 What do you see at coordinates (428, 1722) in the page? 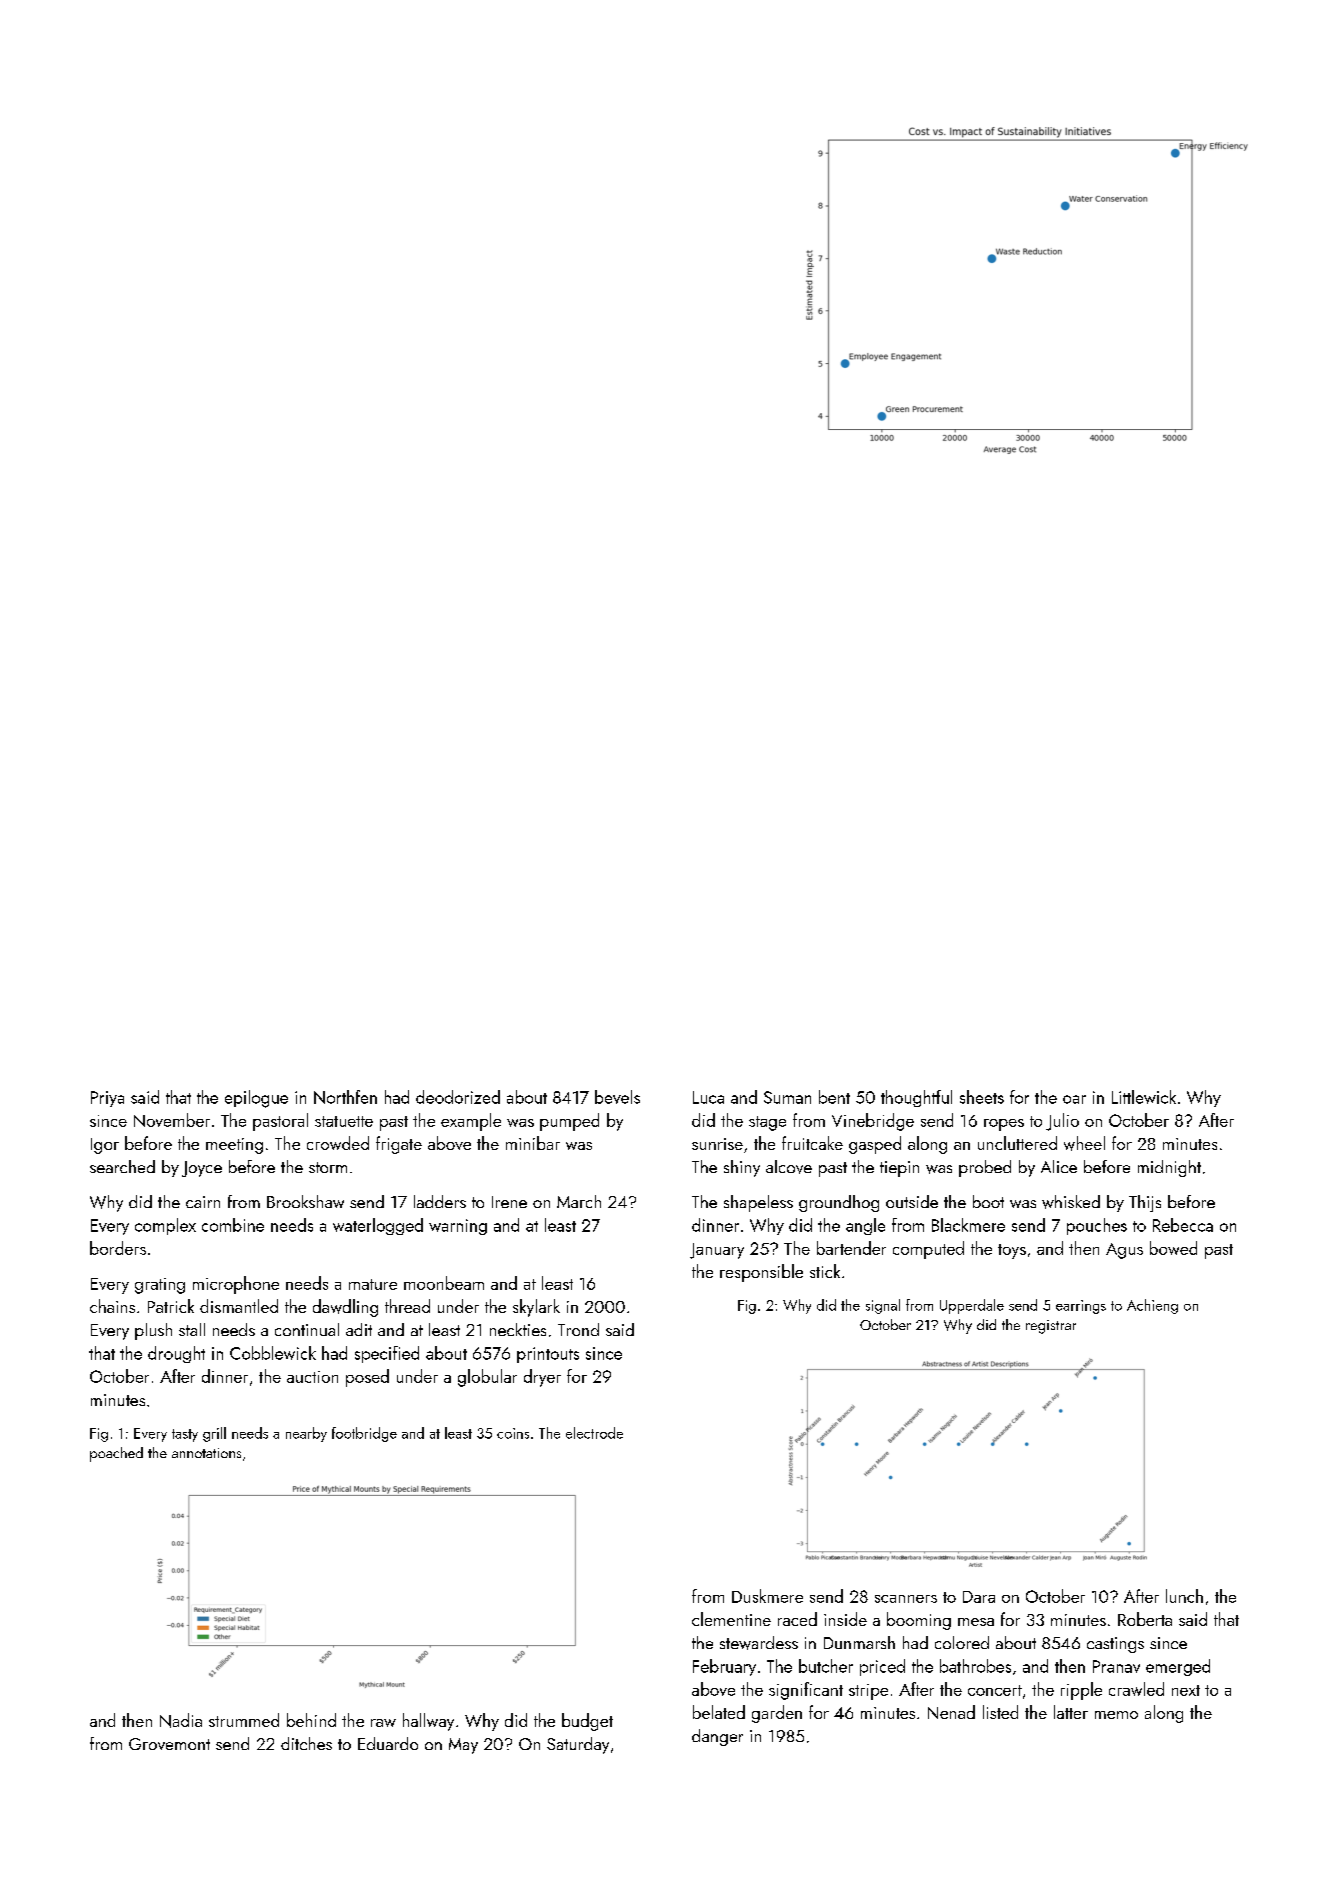
I see `hallway` at bounding box center [428, 1722].
